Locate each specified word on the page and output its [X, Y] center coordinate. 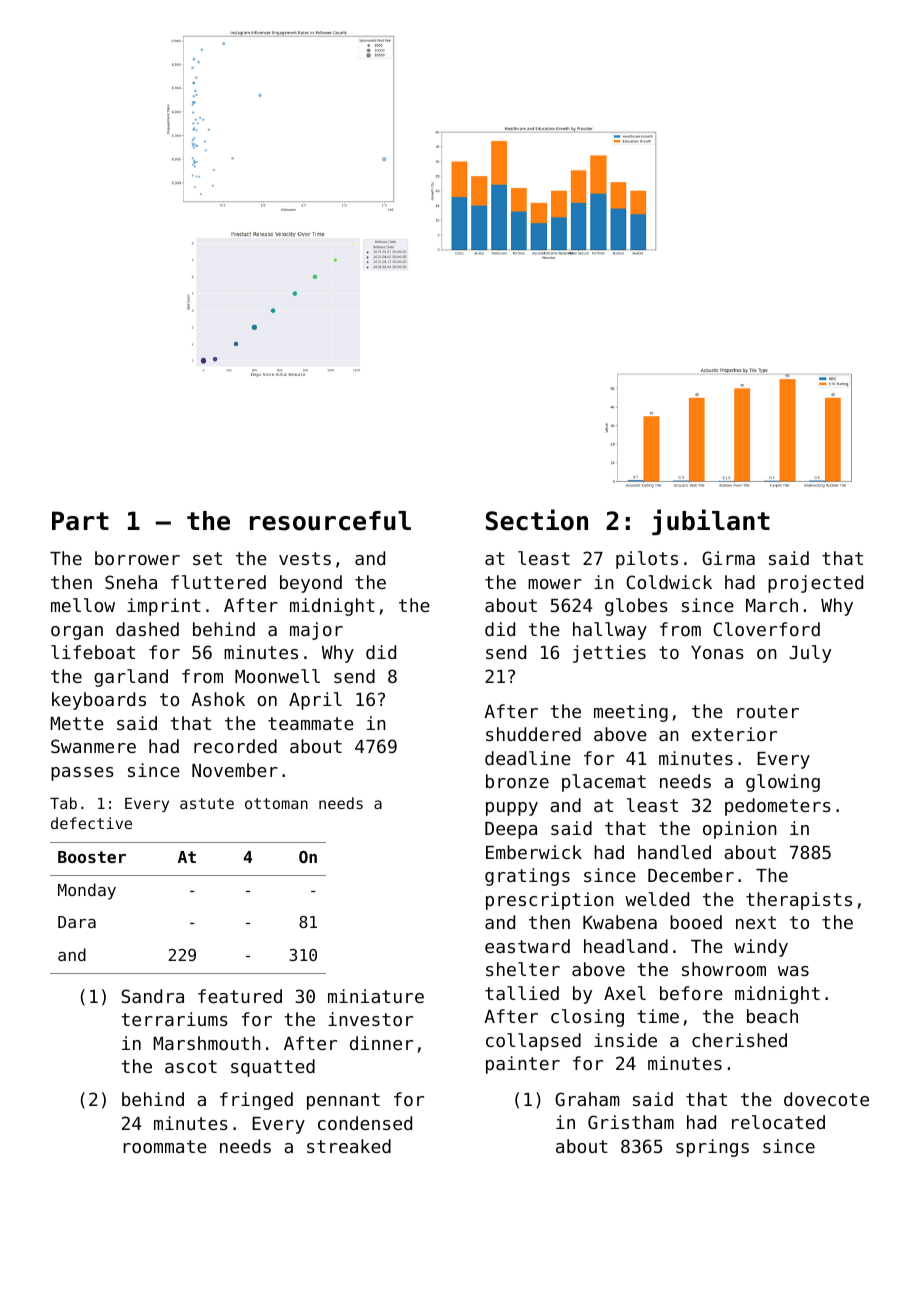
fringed [256, 1101]
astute [207, 803]
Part [80, 521]
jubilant [711, 522]
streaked [349, 1146]
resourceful [330, 521]
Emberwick [534, 852]
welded [657, 899]
